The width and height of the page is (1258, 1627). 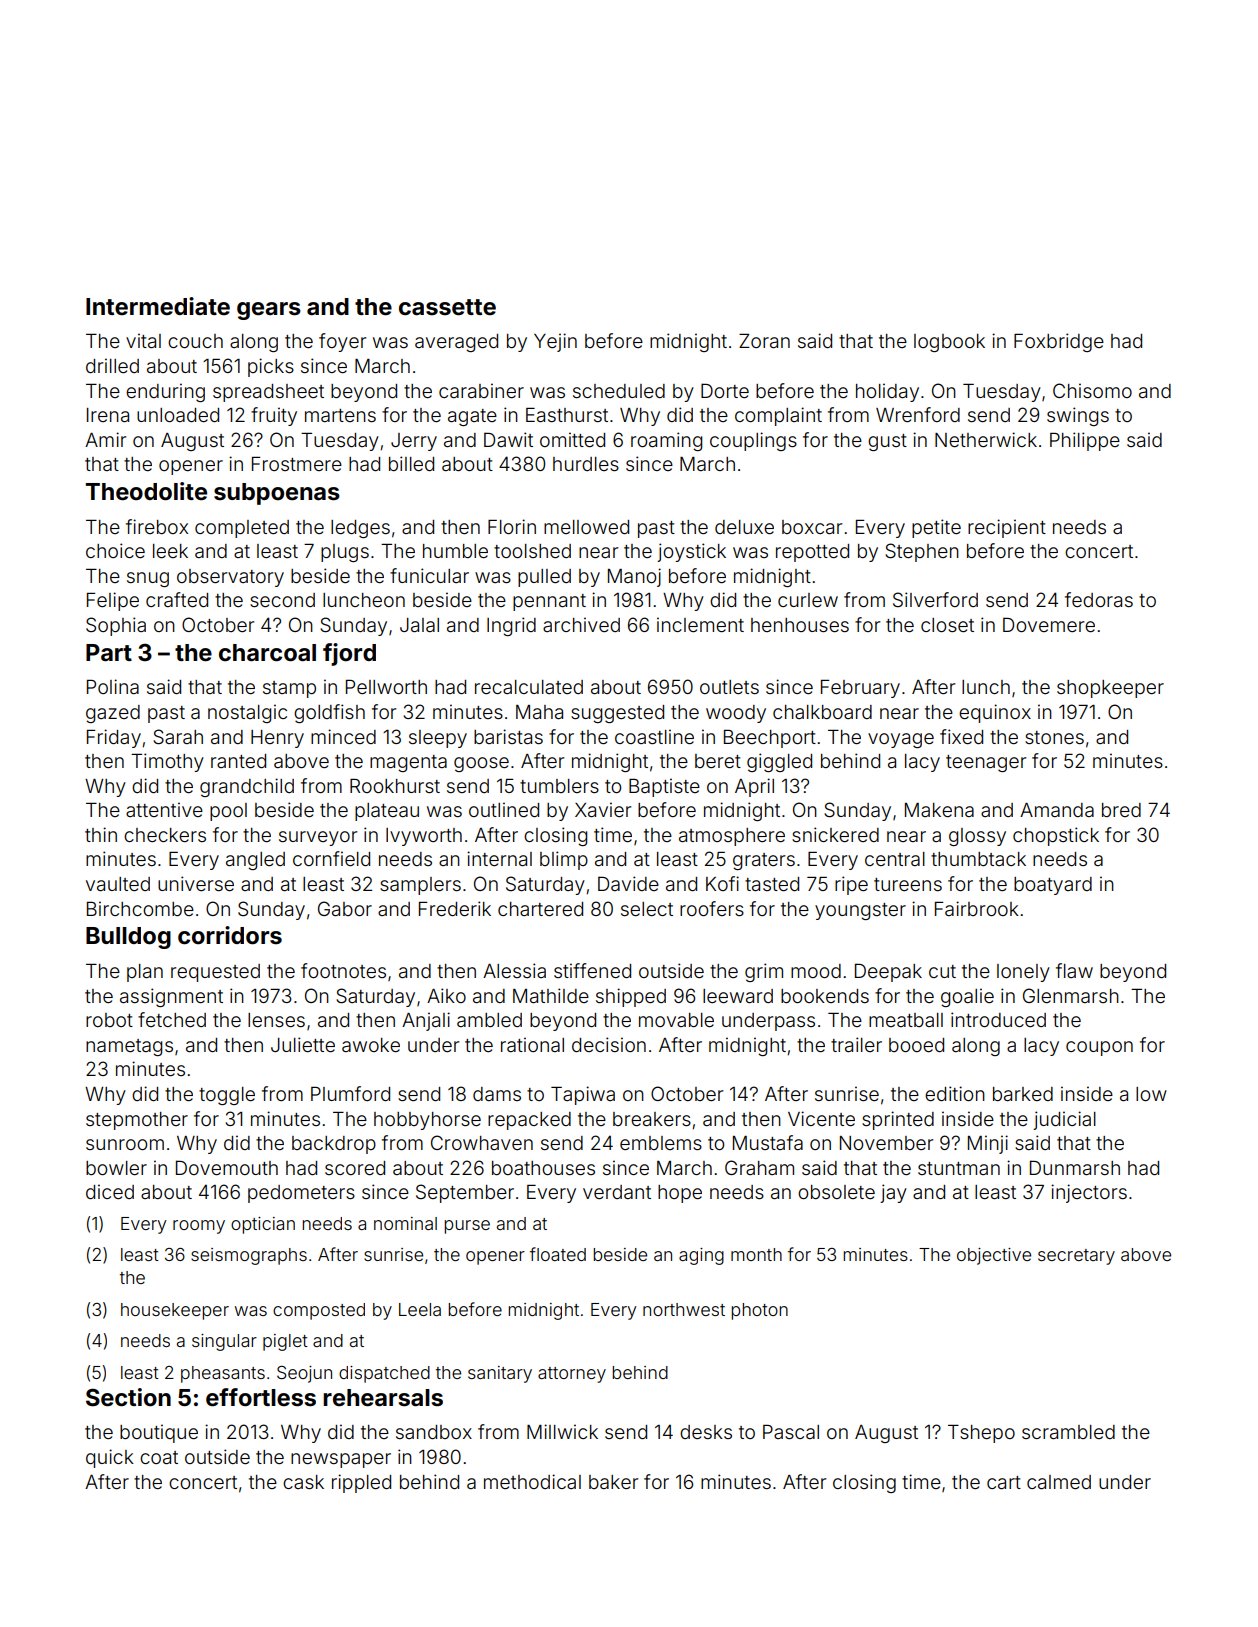 What do you see at coordinates (918, 414) in the page?
I see `Wrenford` at bounding box center [918, 414].
